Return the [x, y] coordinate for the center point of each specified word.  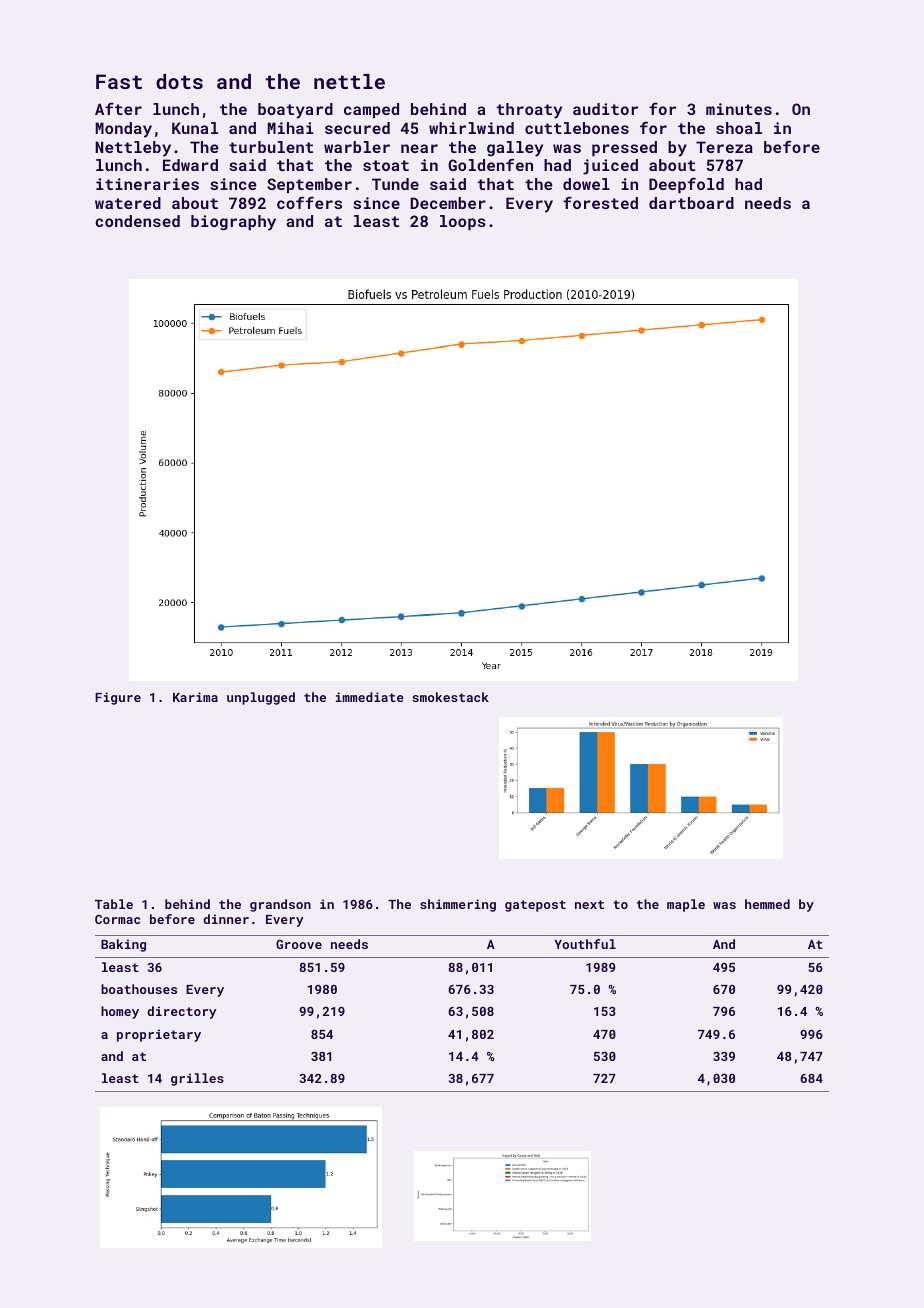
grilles [197, 1079]
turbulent [271, 147]
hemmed [767, 904]
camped [371, 110]
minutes [739, 109]
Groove [299, 944]
